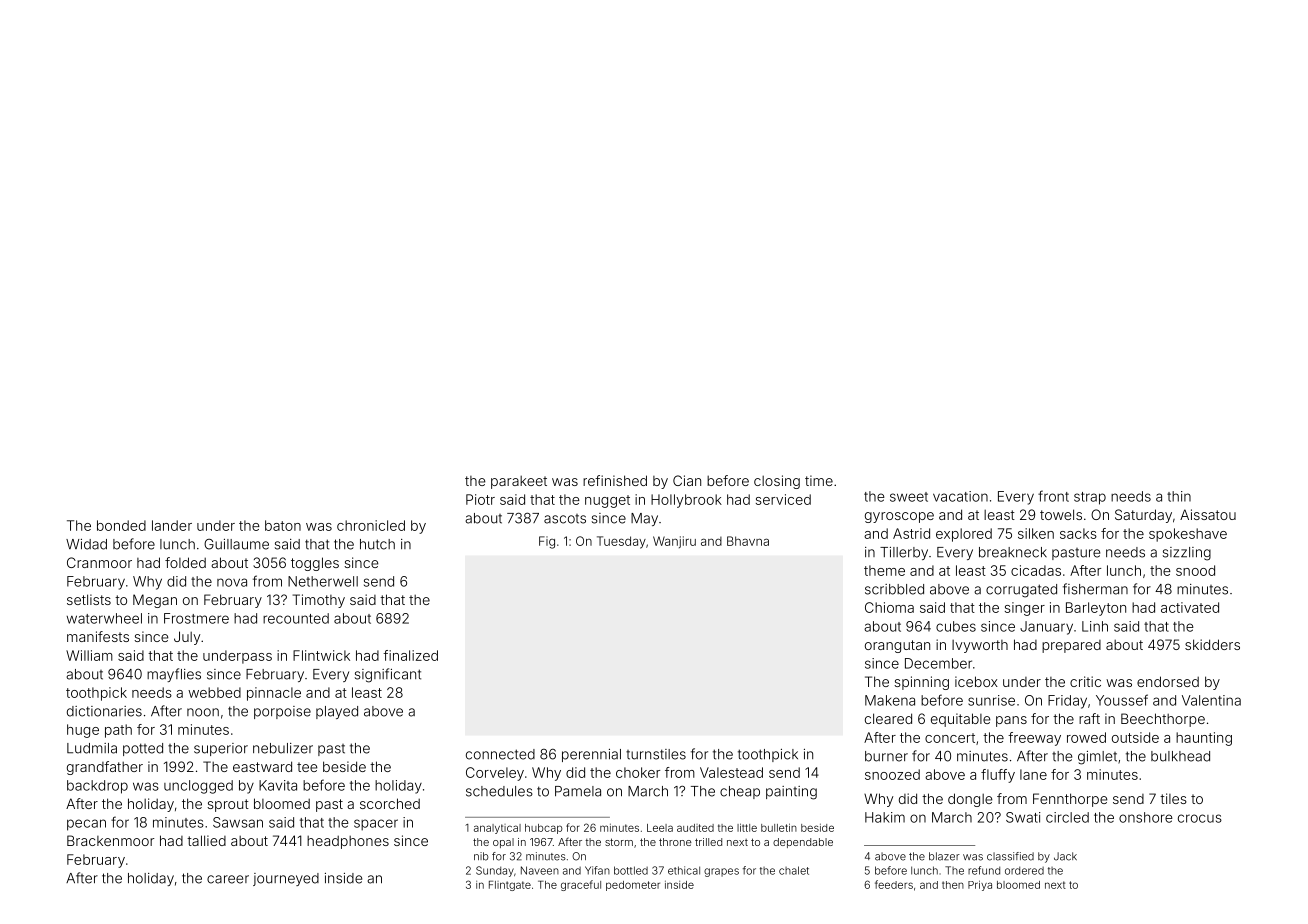 This screenshot has width=1308, height=924. I want to click on thin, so click(1179, 496).
